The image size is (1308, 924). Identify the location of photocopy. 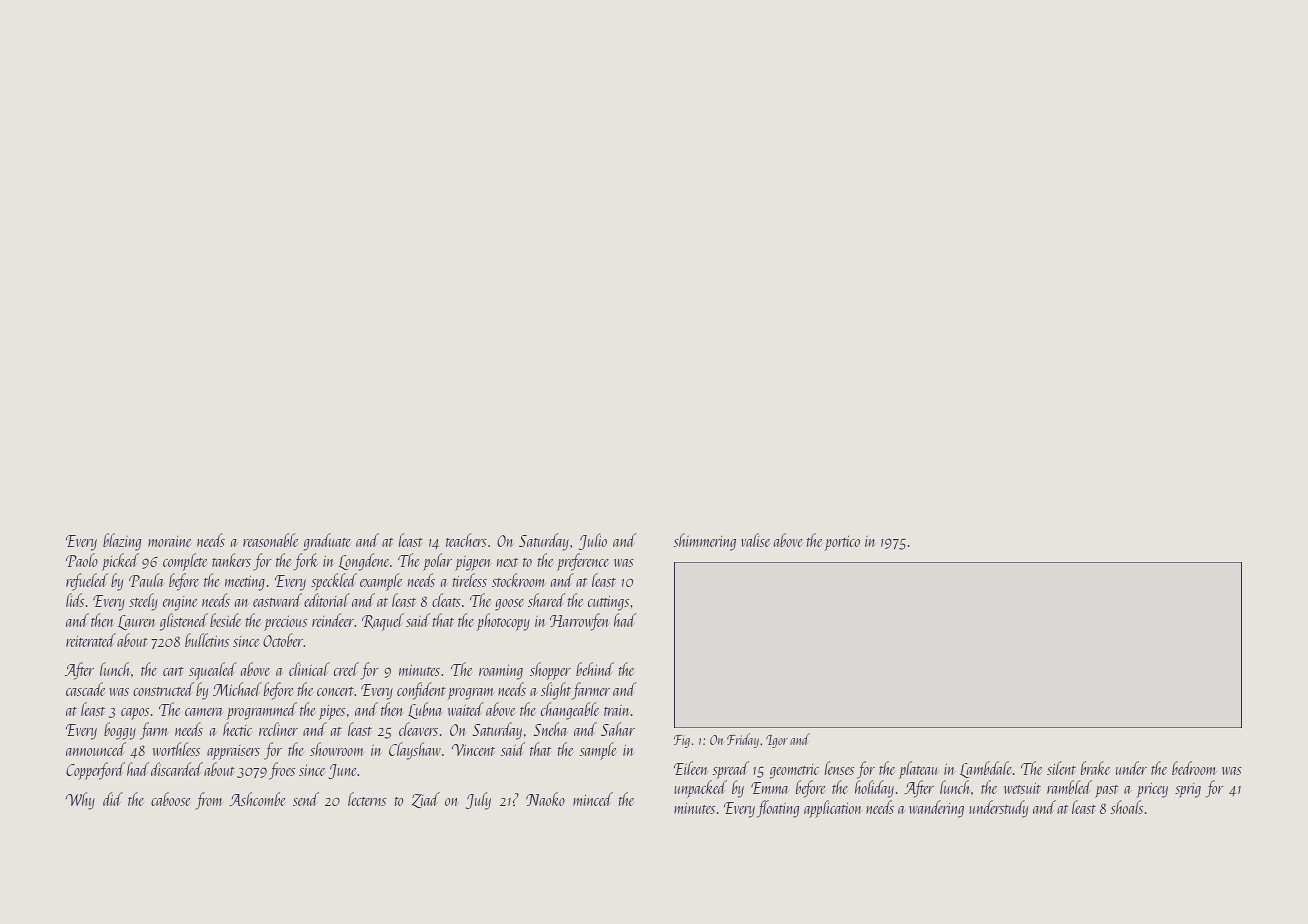
(503, 622).
